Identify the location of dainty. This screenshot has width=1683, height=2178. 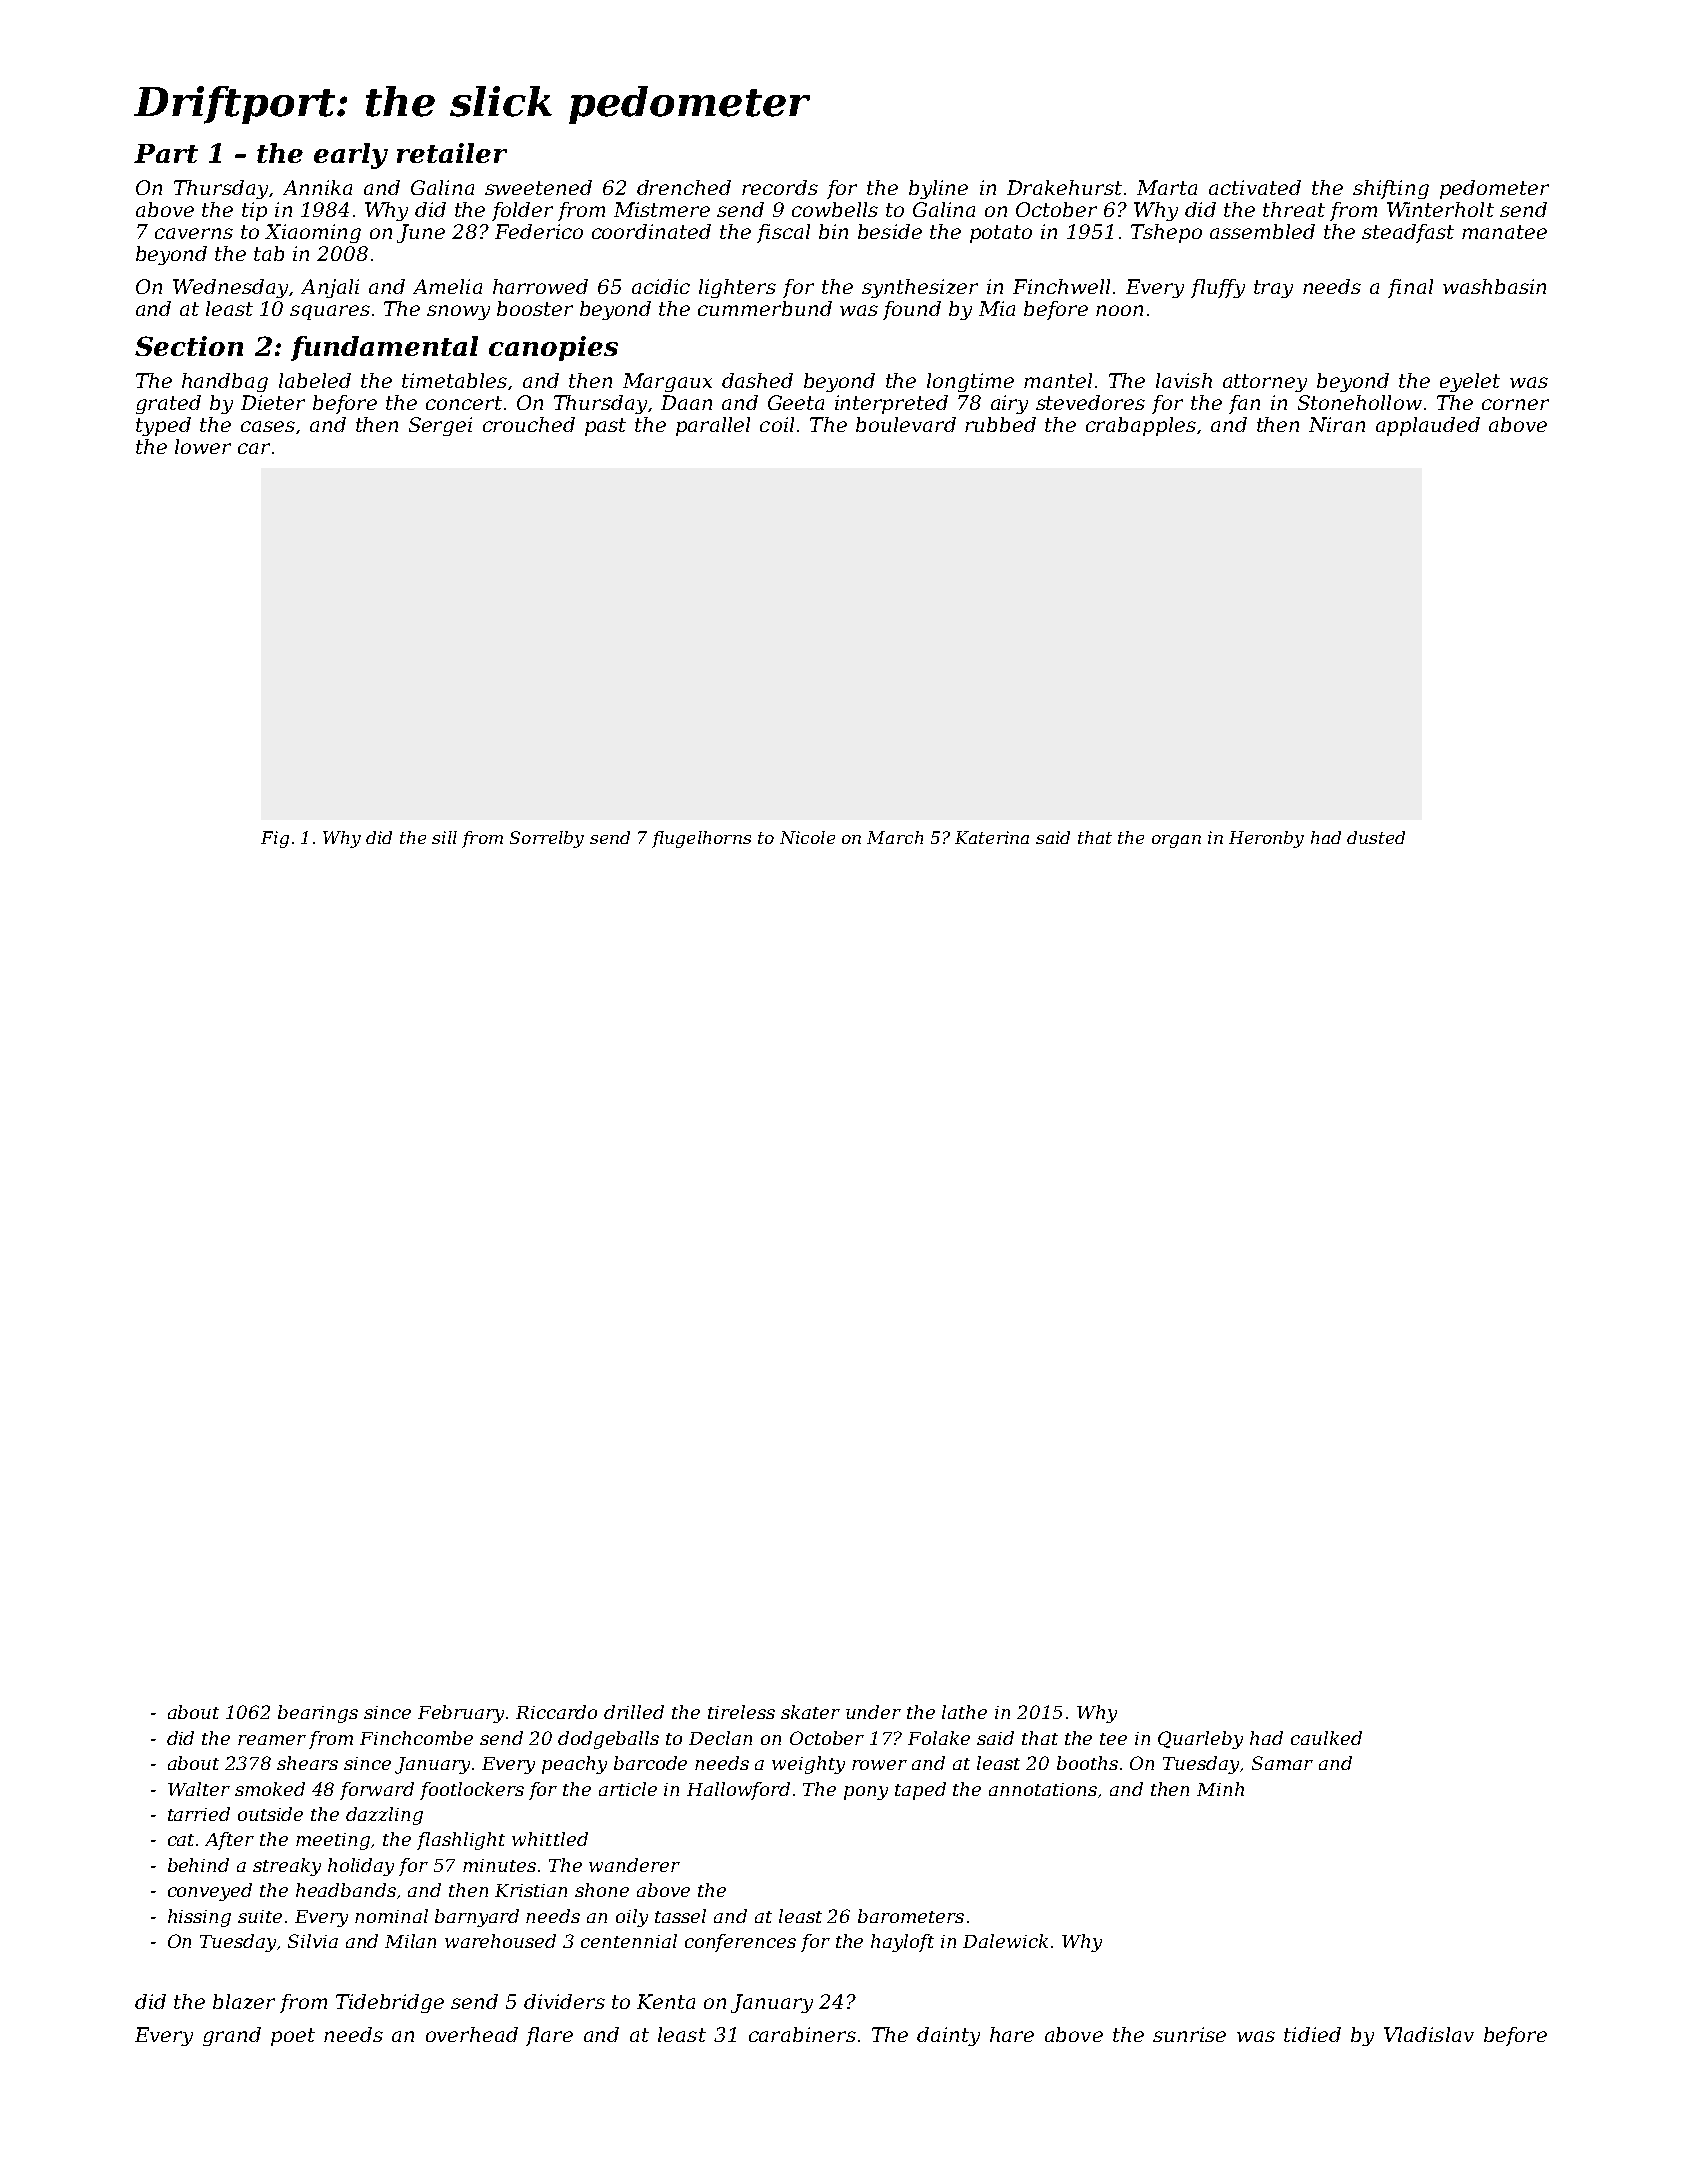
(948, 2036).
